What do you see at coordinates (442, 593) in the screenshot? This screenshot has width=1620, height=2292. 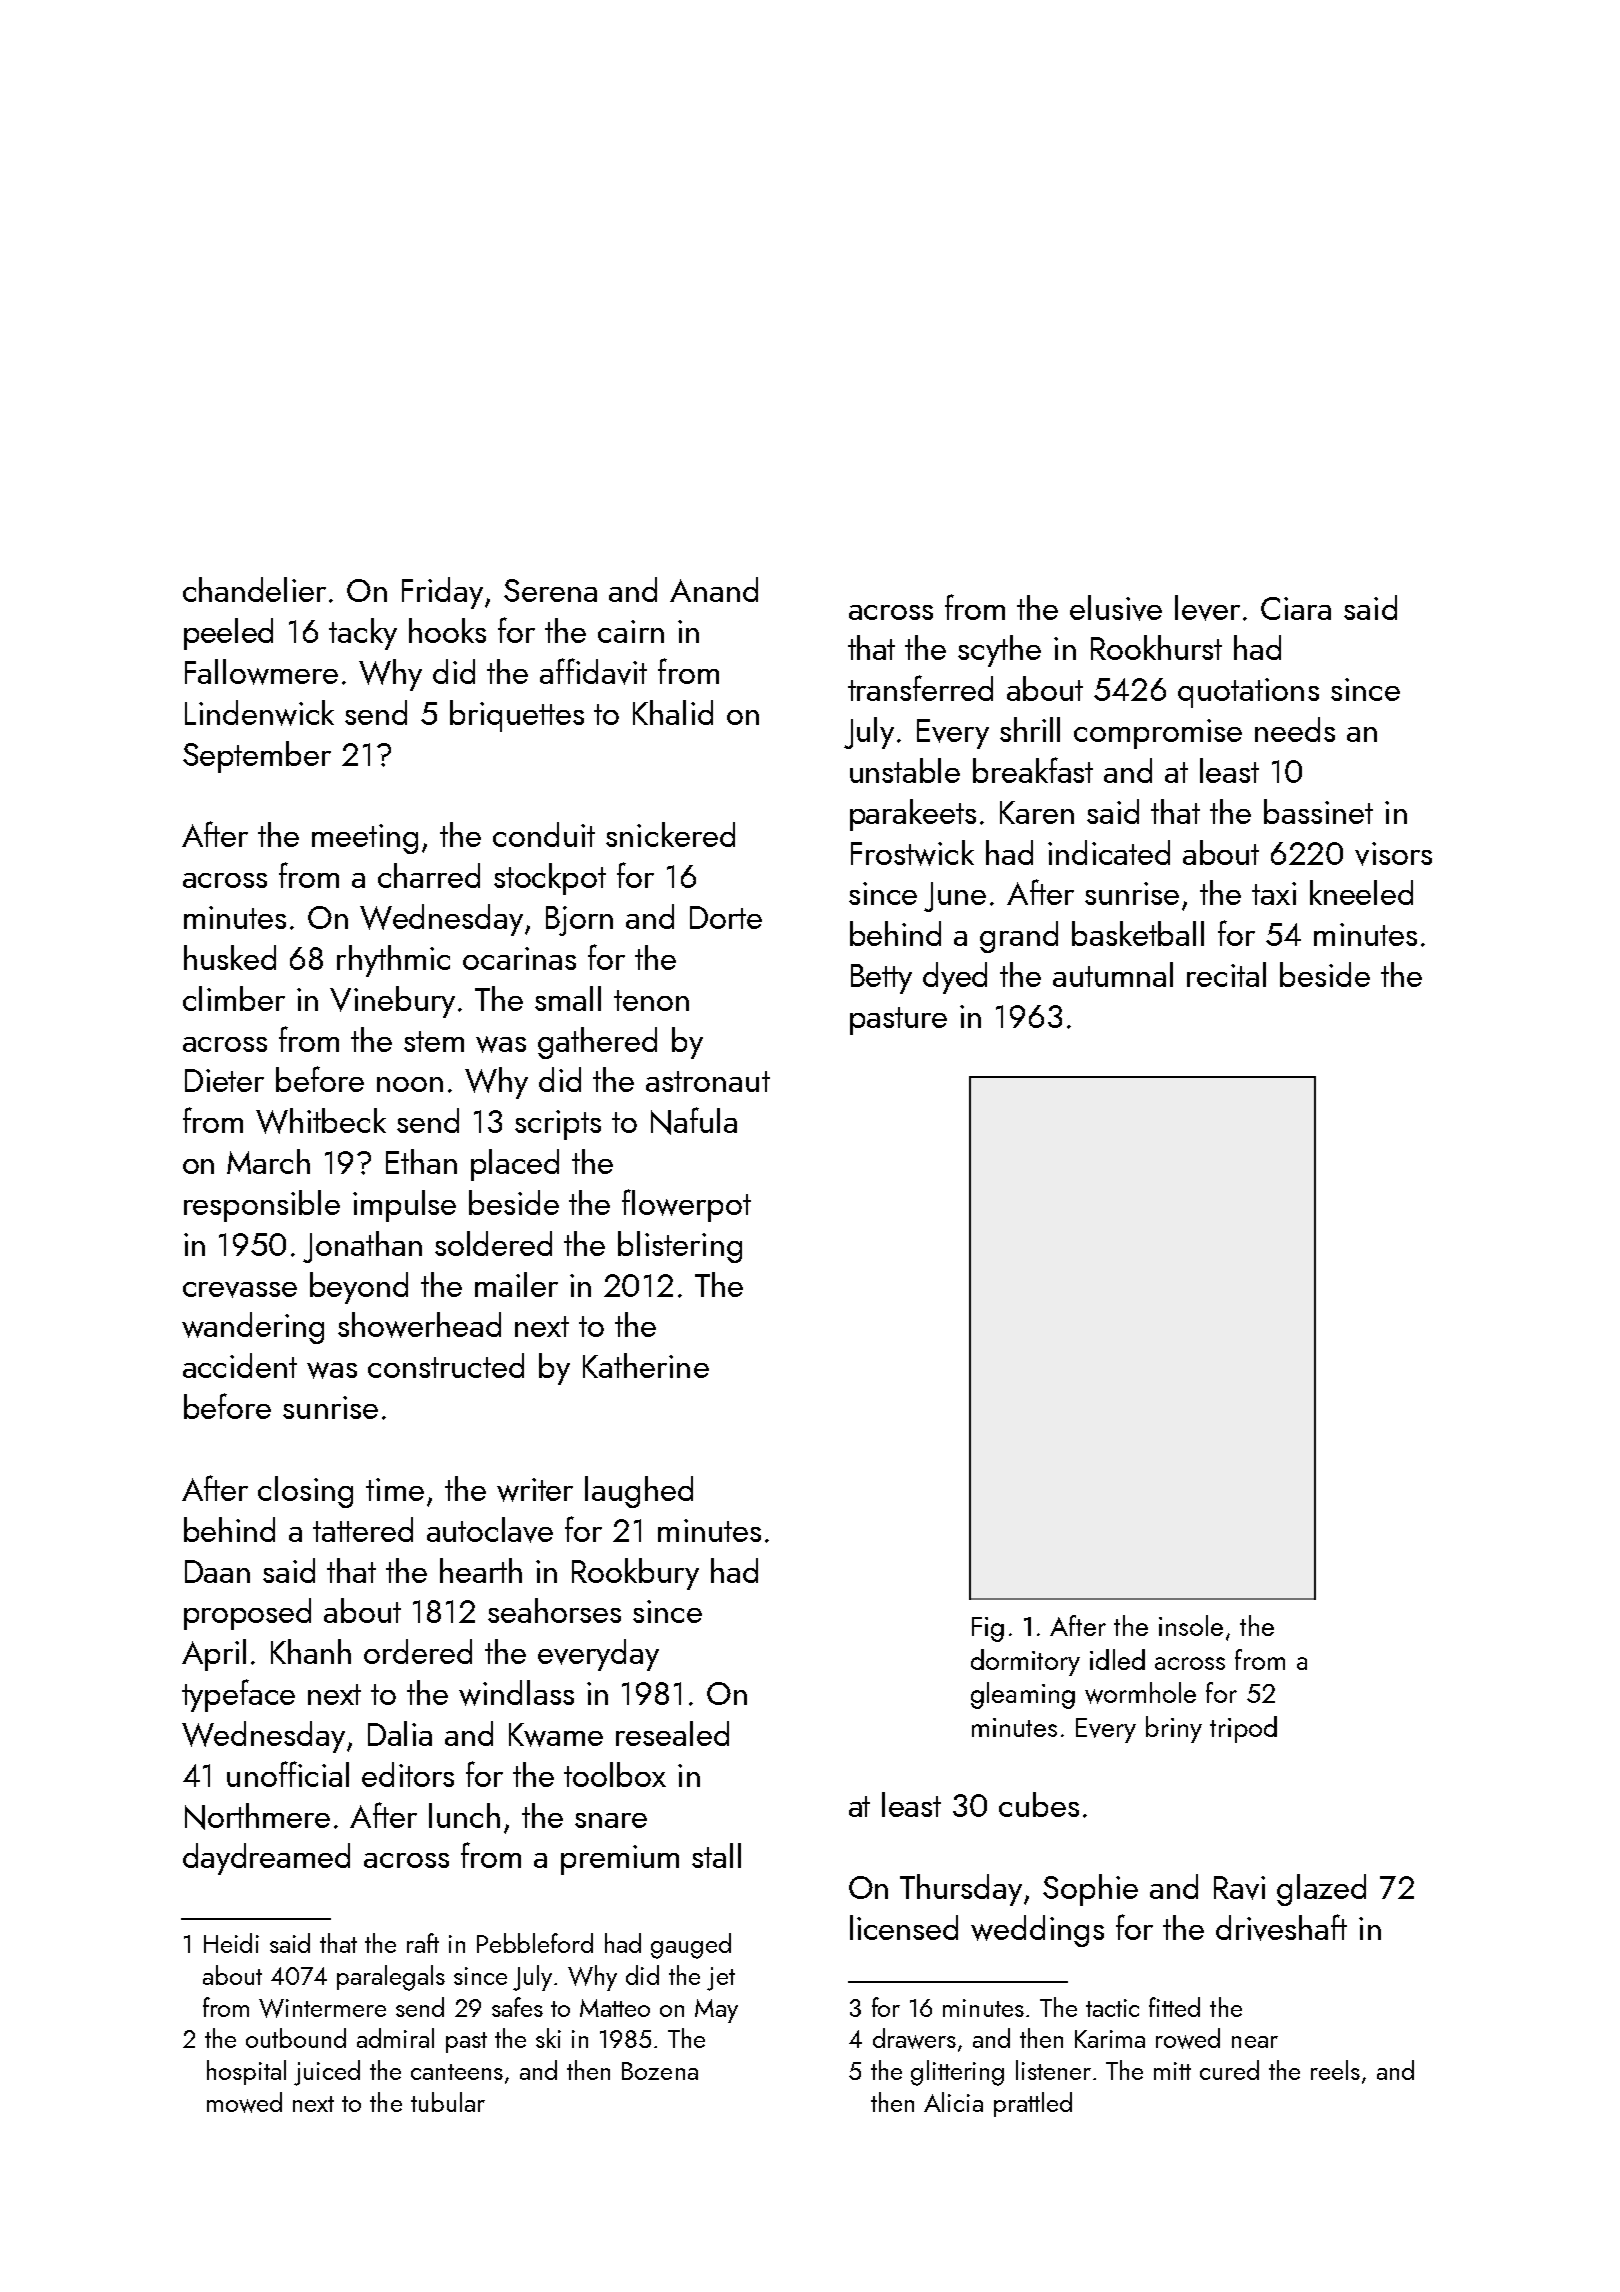 I see `Friday` at bounding box center [442, 593].
